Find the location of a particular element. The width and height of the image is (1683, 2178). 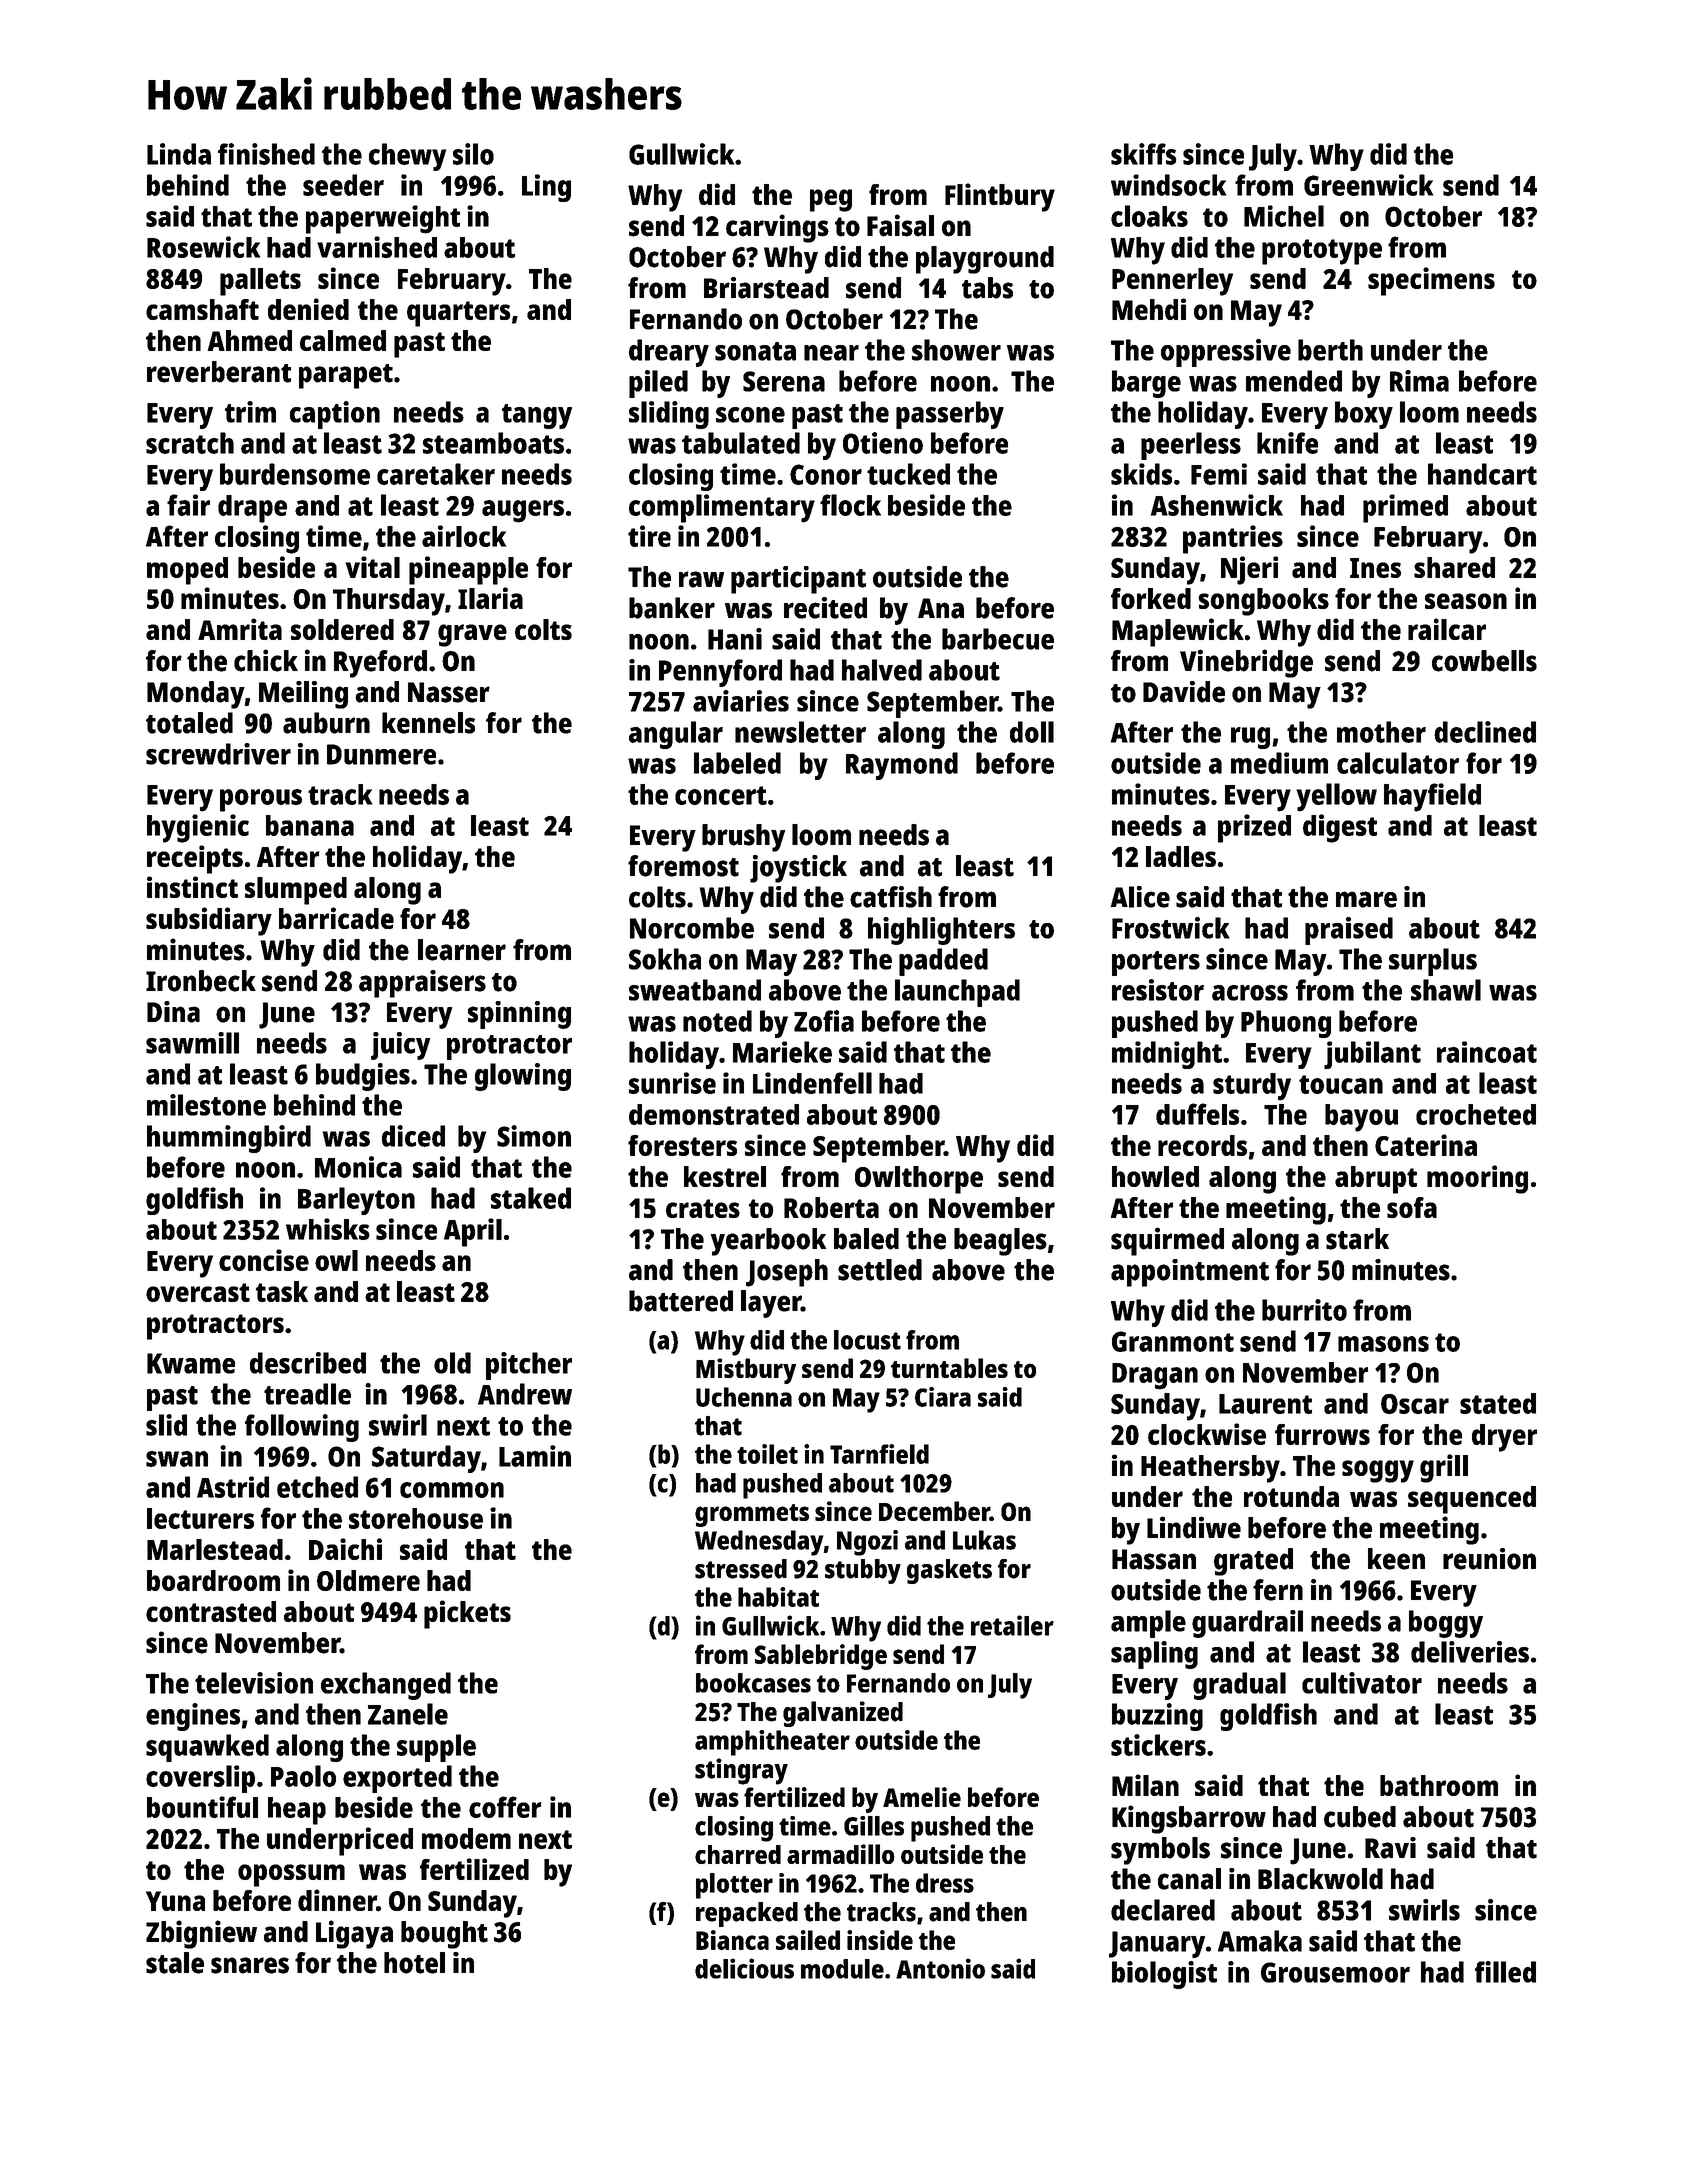

peg is located at coordinates (831, 200).
